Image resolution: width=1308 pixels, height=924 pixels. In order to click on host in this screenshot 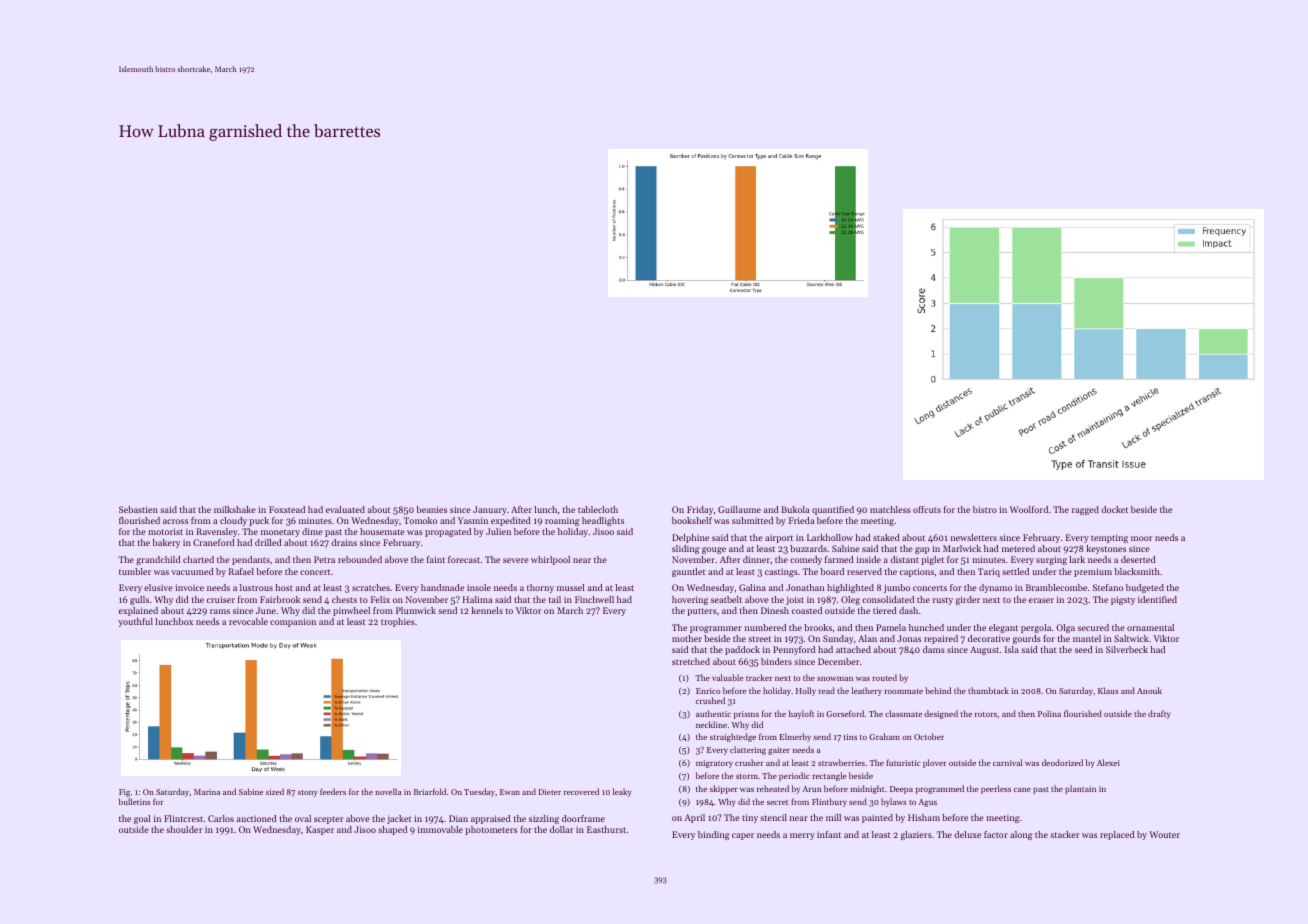, I will do `click(284, 587)`.
